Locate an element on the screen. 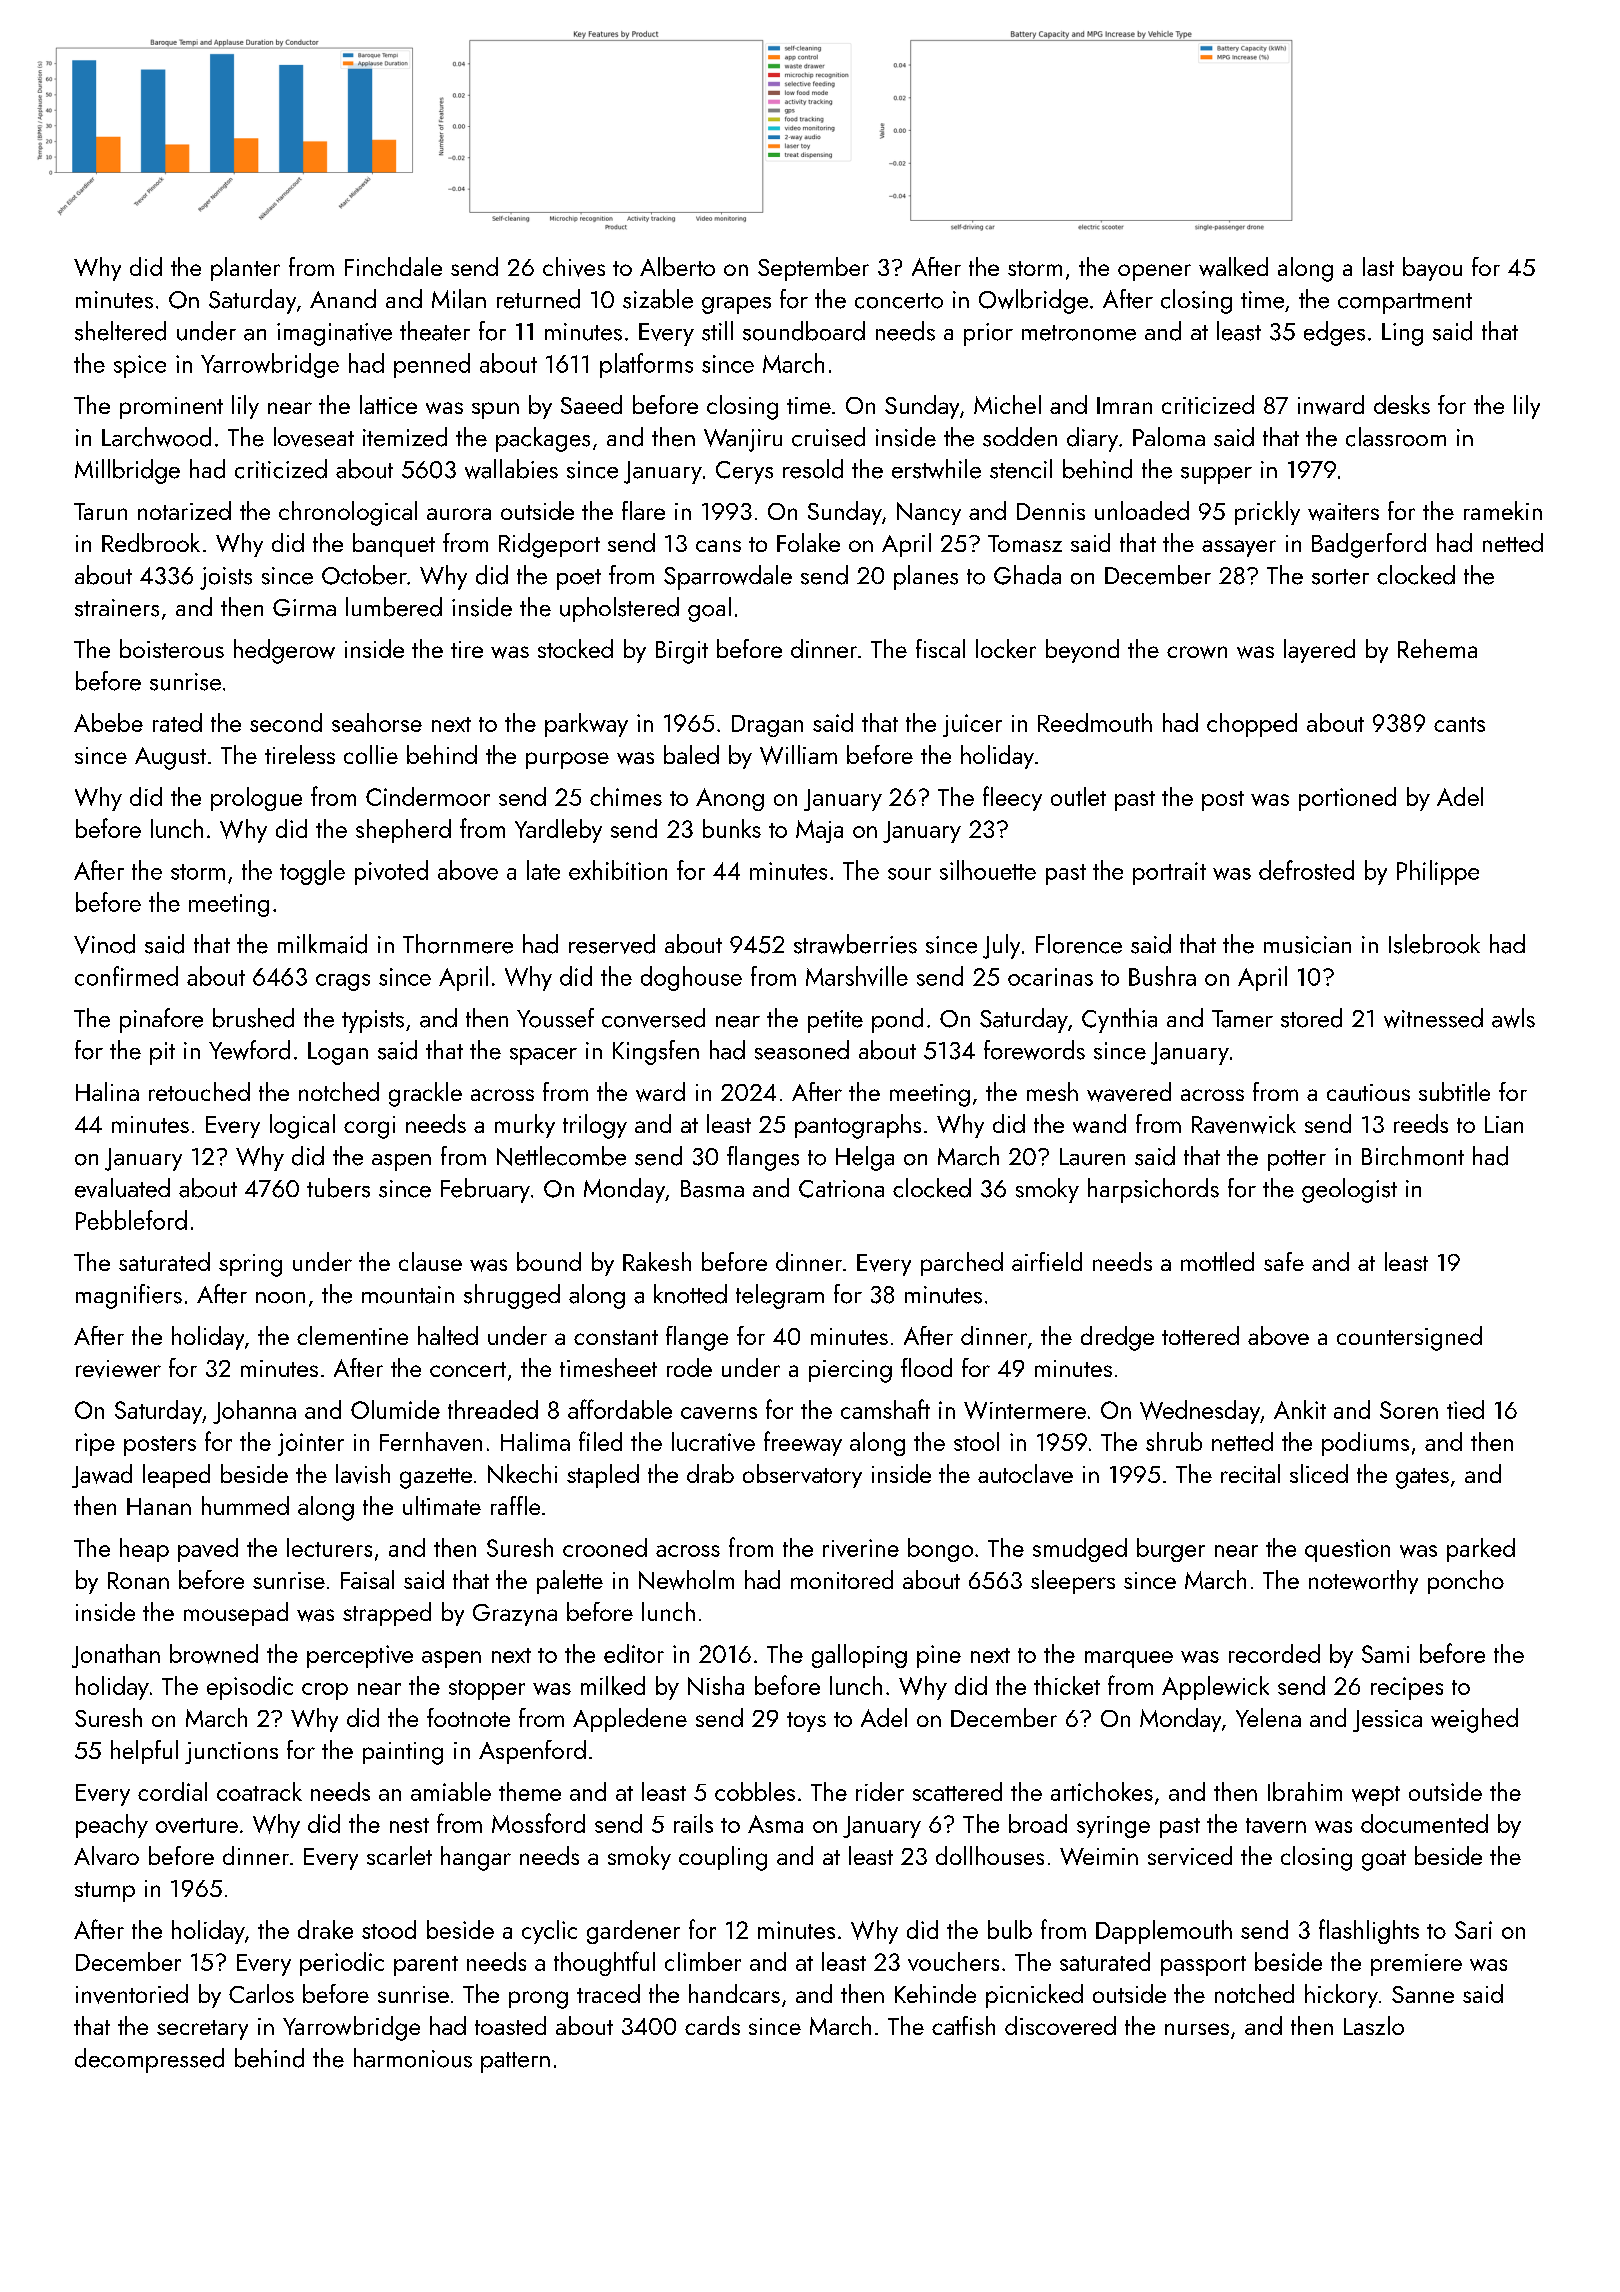 This screenshot has width=1620, height=2292. galloping is located at coordinates (859, 1656).
